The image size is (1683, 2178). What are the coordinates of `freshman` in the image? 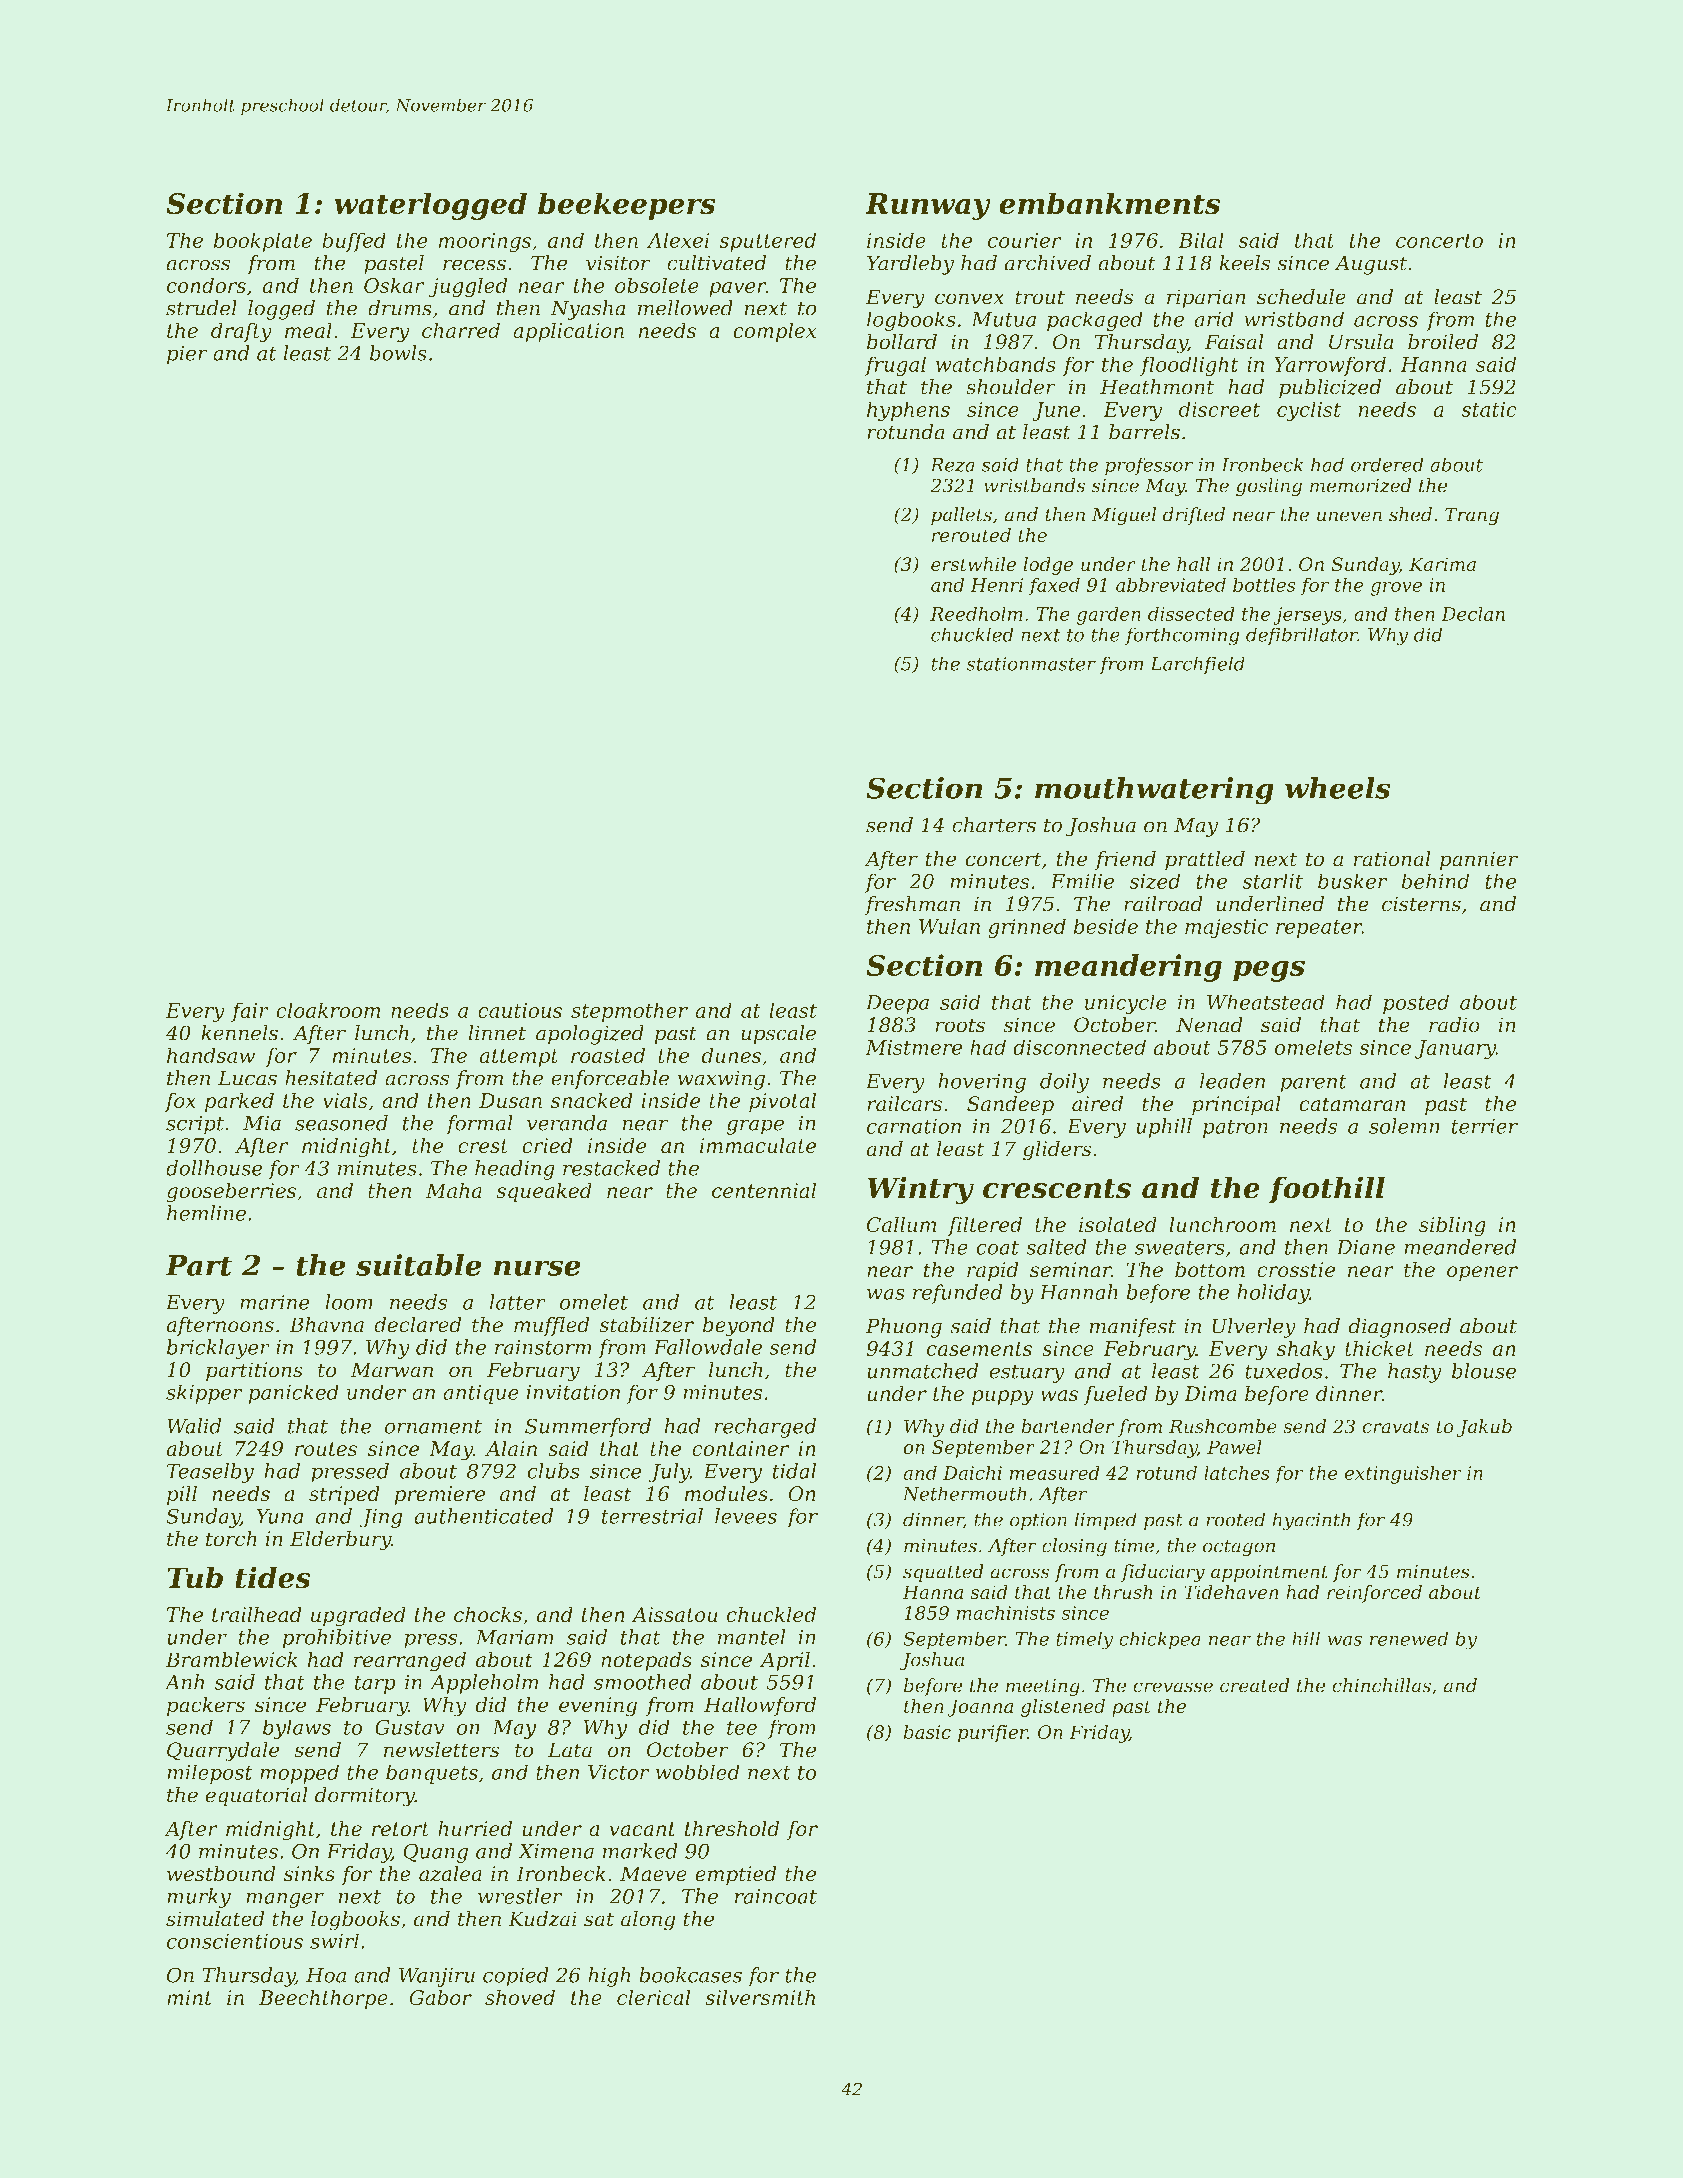 It's located at (912, 906).
